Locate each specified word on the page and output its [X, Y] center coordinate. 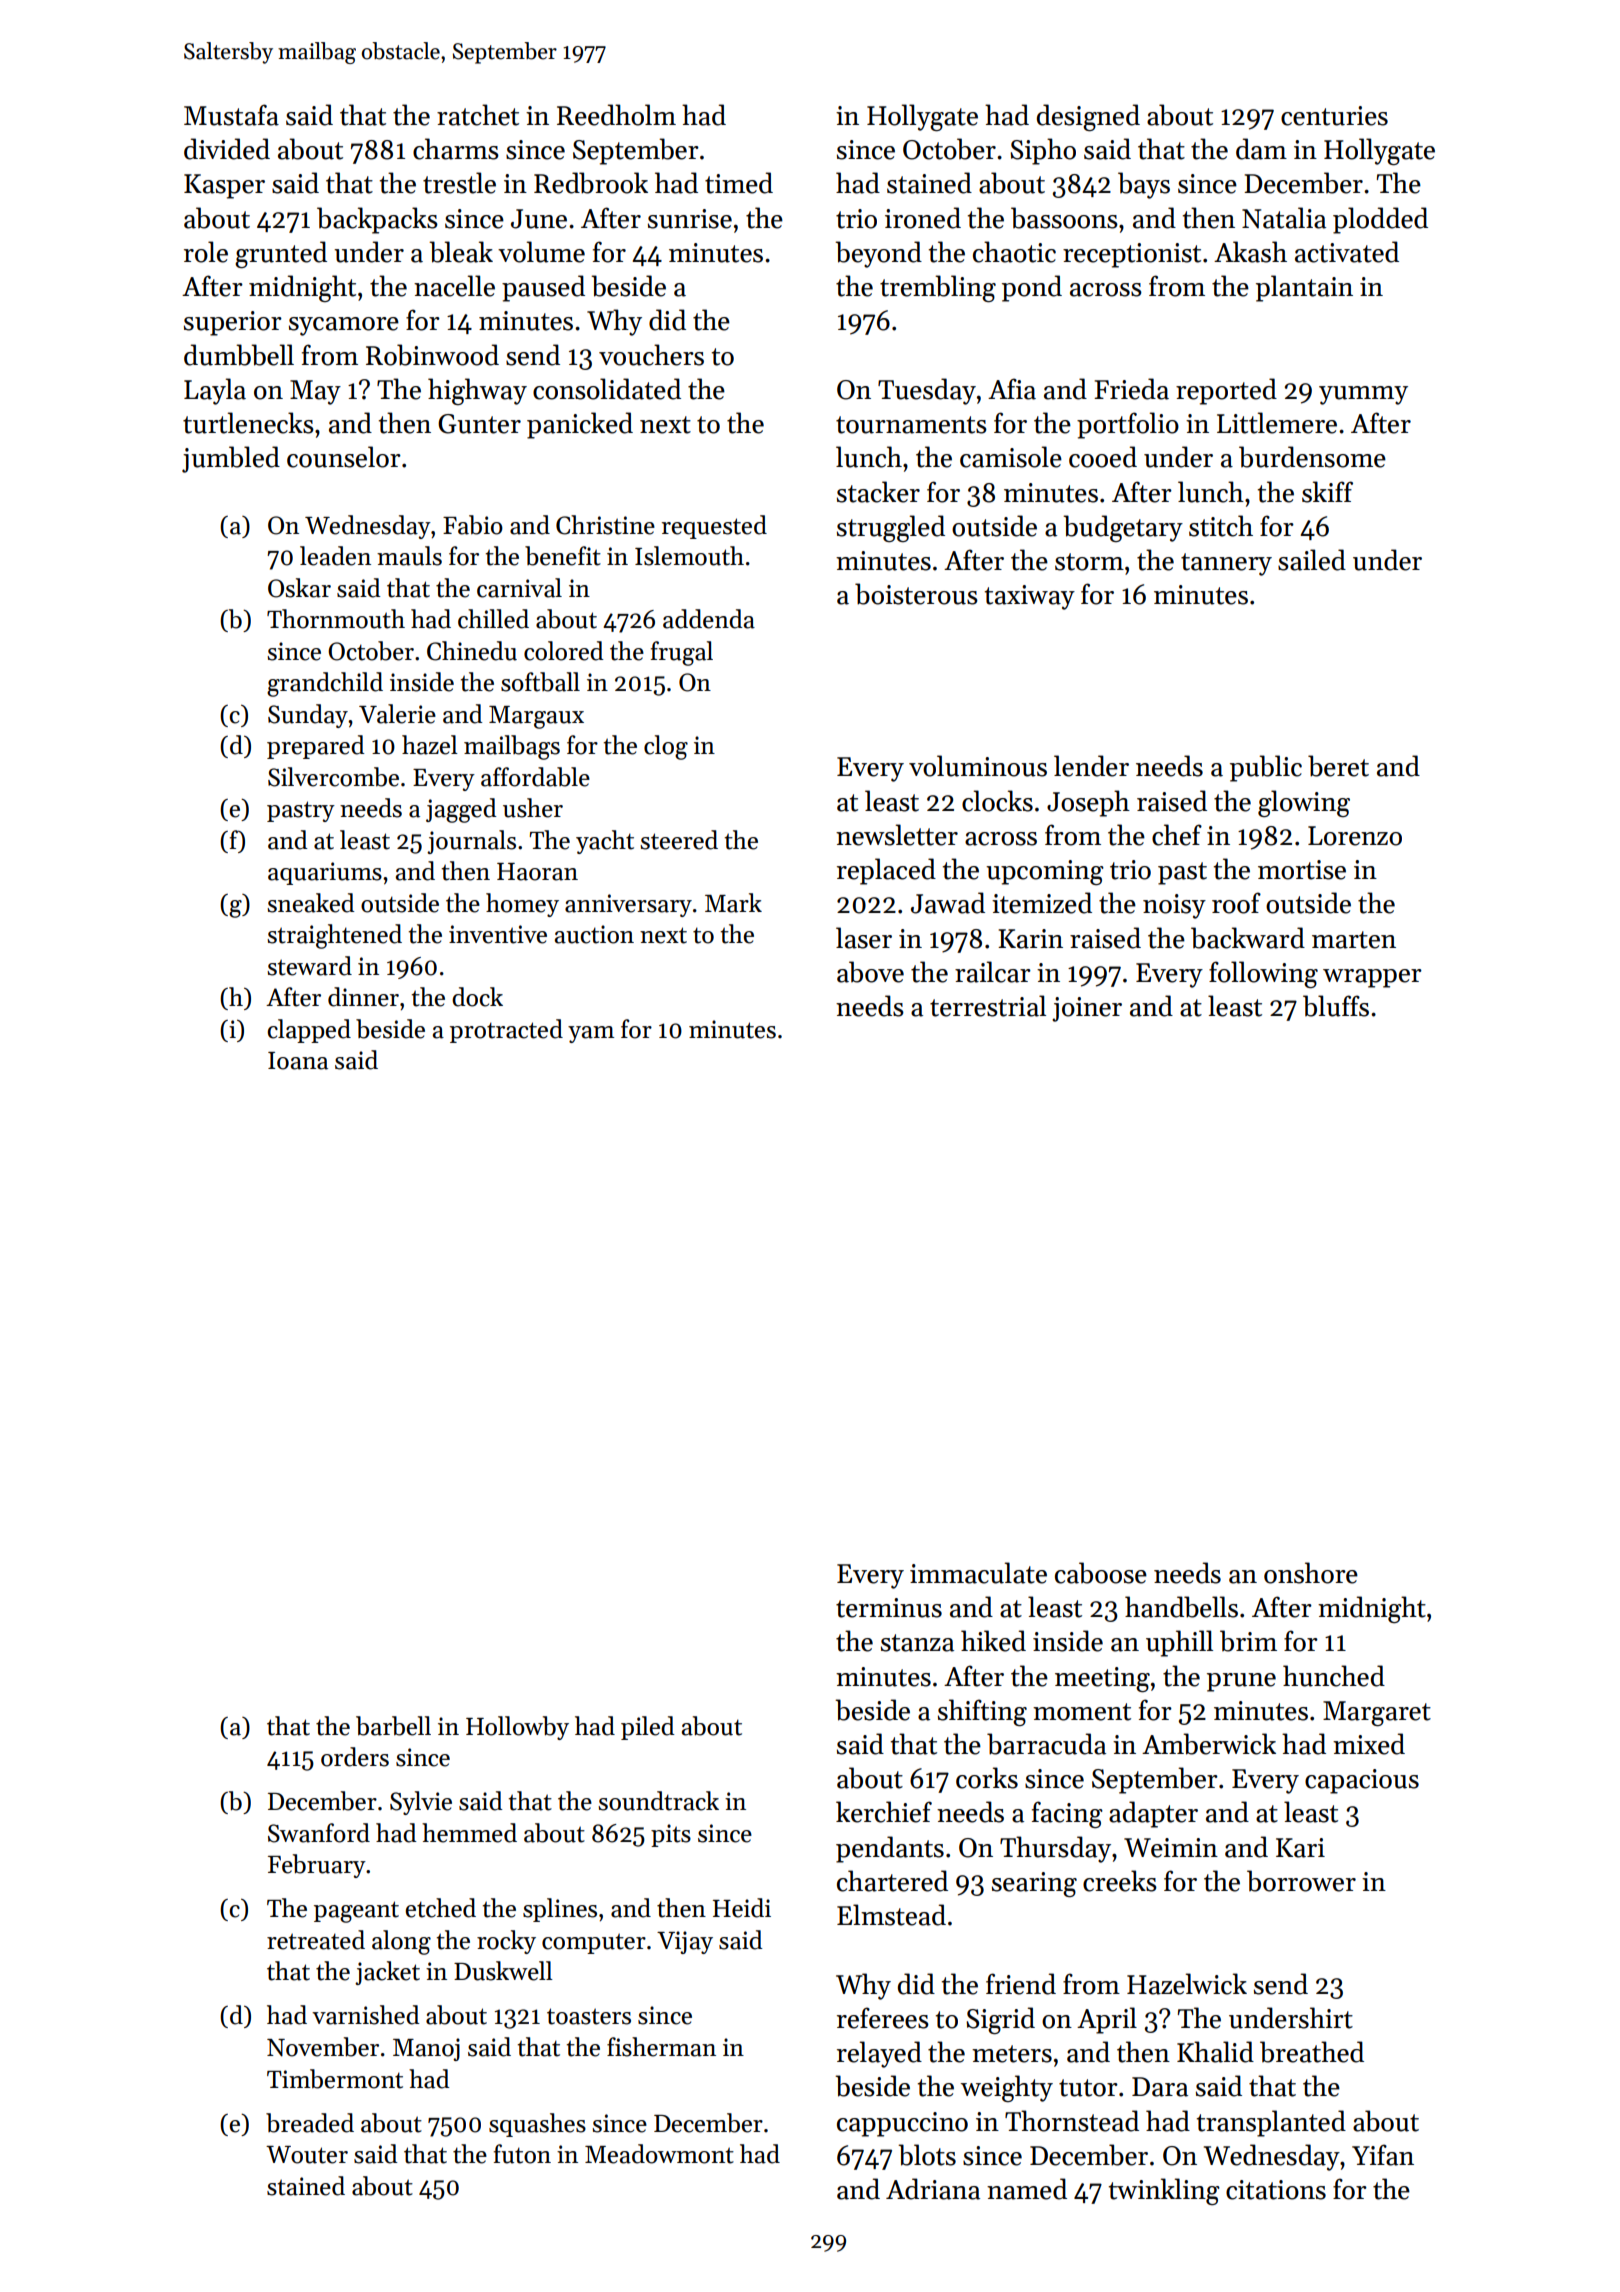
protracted [506, 1031]
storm [1089, 562]
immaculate [978, 1573]
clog [666, 747]
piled [648, 1728]
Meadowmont [659, 2154]
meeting [1102, 1679]
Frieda [1131, 389]
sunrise [690, 219]
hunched [1334, 1676]
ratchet [478, 115]
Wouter [307, 2155]
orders [355, 1757]
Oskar [299, 588]
